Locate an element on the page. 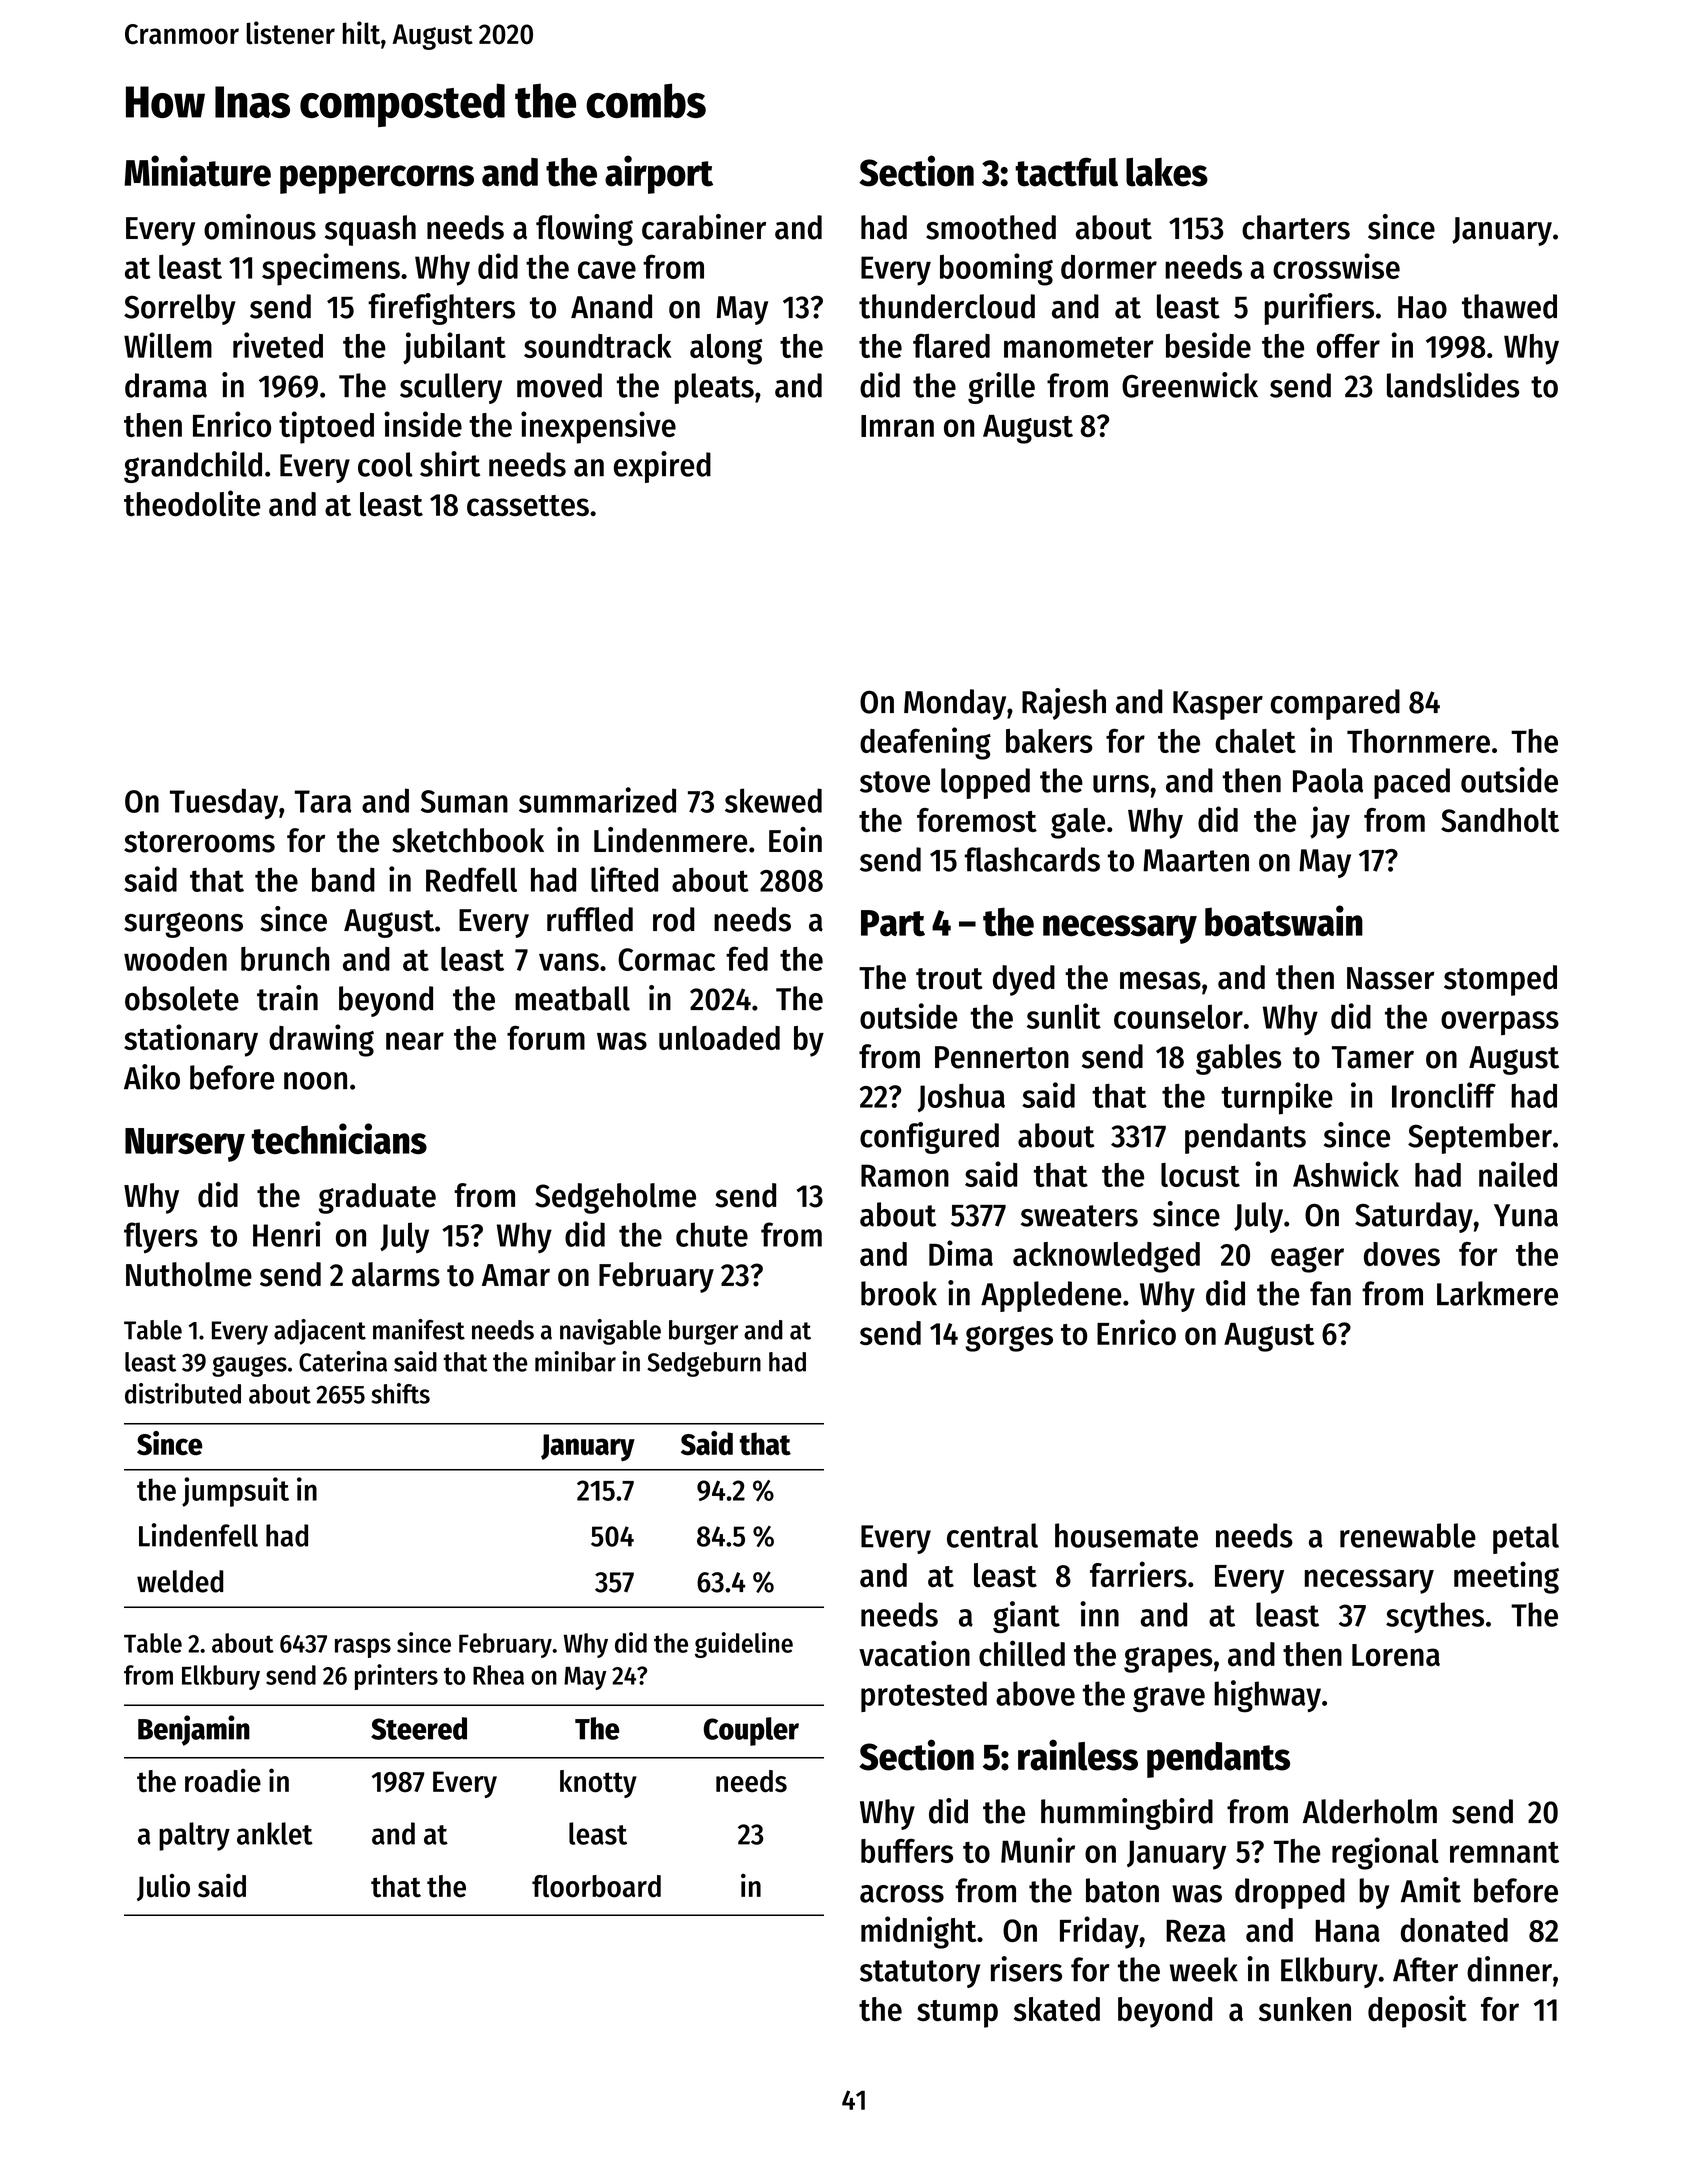  pleats is located at coordinates (714, 388).
